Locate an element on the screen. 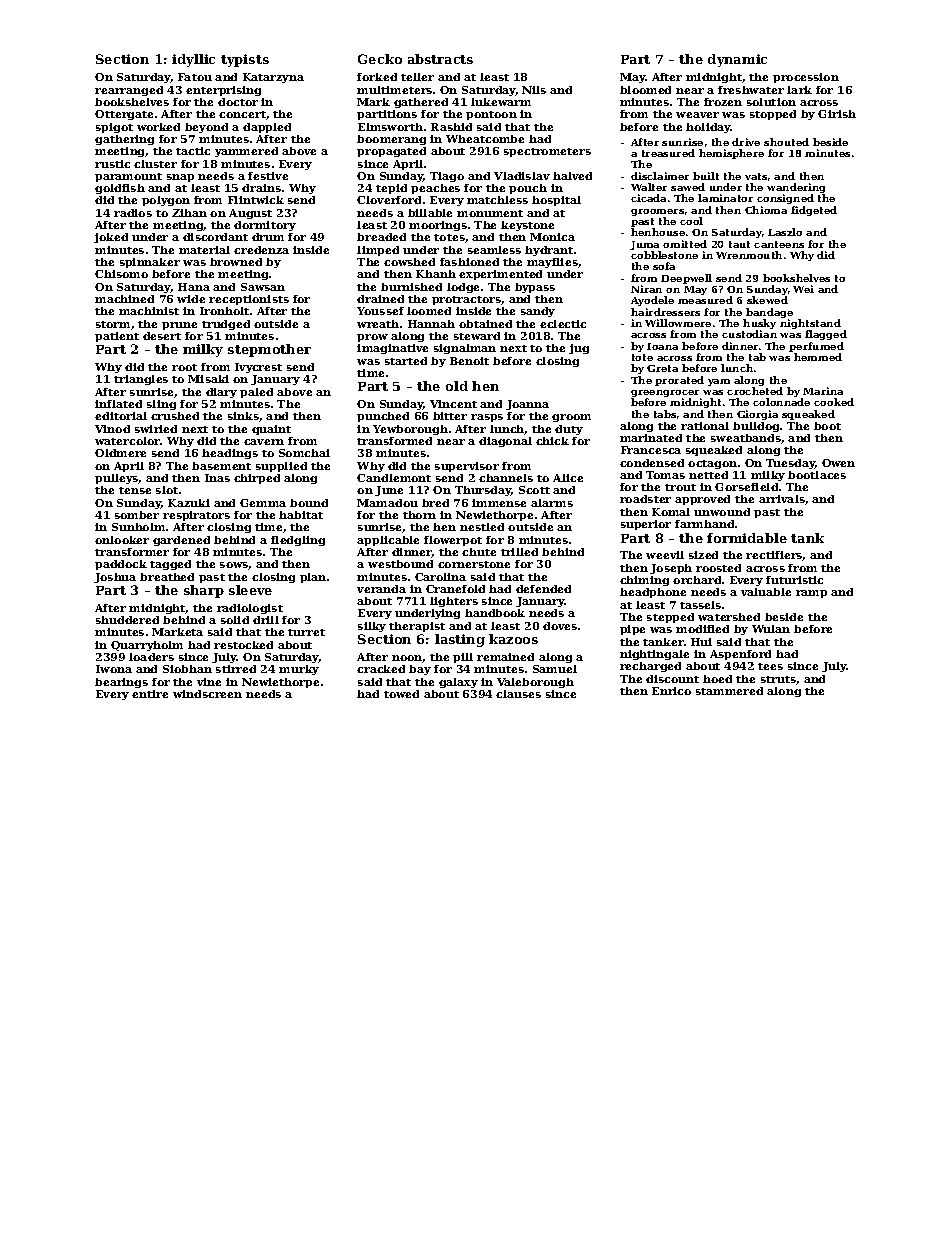 The height and width of the screenshot is (1233, 952). Nils is located at coordinates (534, 90).
